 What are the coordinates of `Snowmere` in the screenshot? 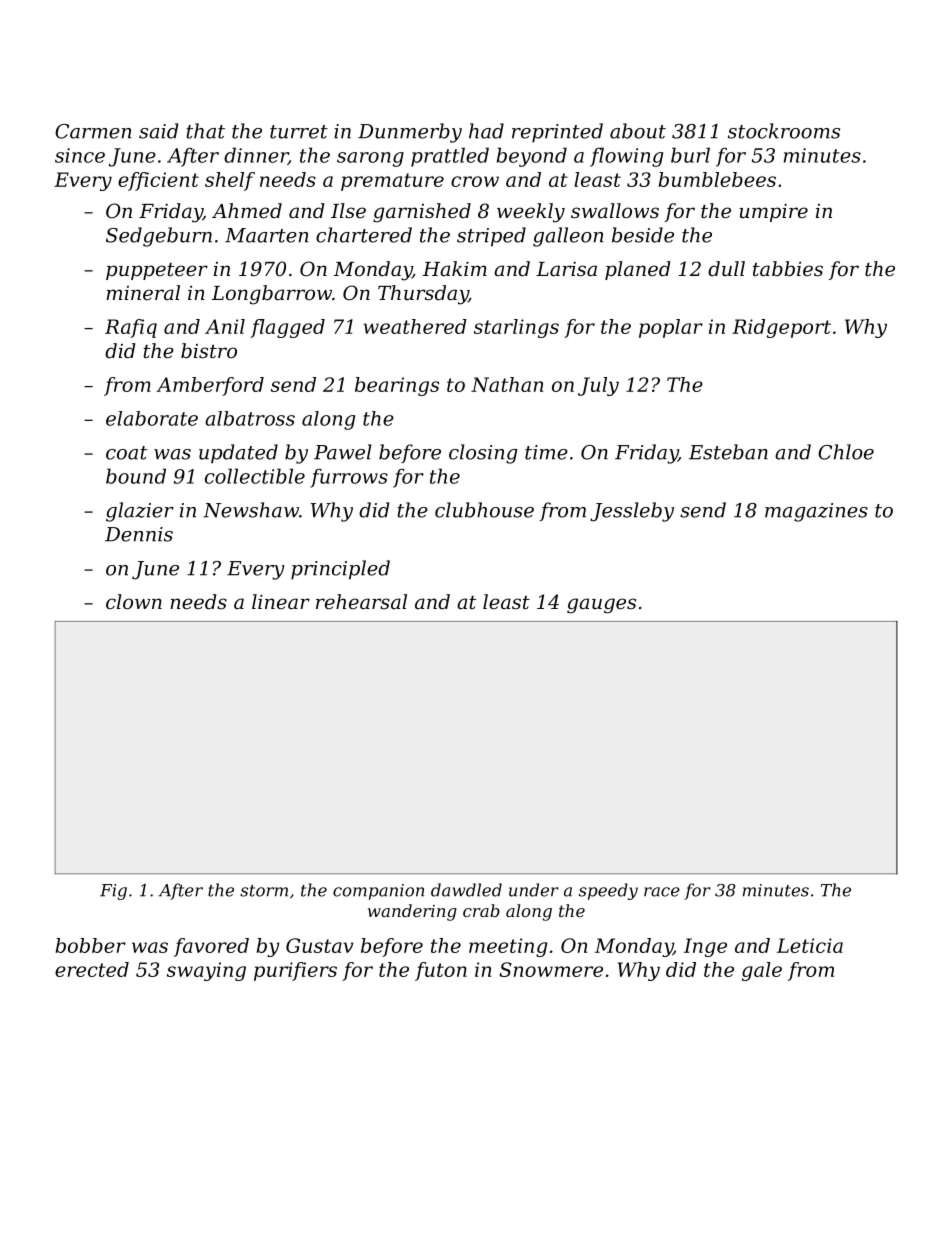 It's located at (551, 969).
